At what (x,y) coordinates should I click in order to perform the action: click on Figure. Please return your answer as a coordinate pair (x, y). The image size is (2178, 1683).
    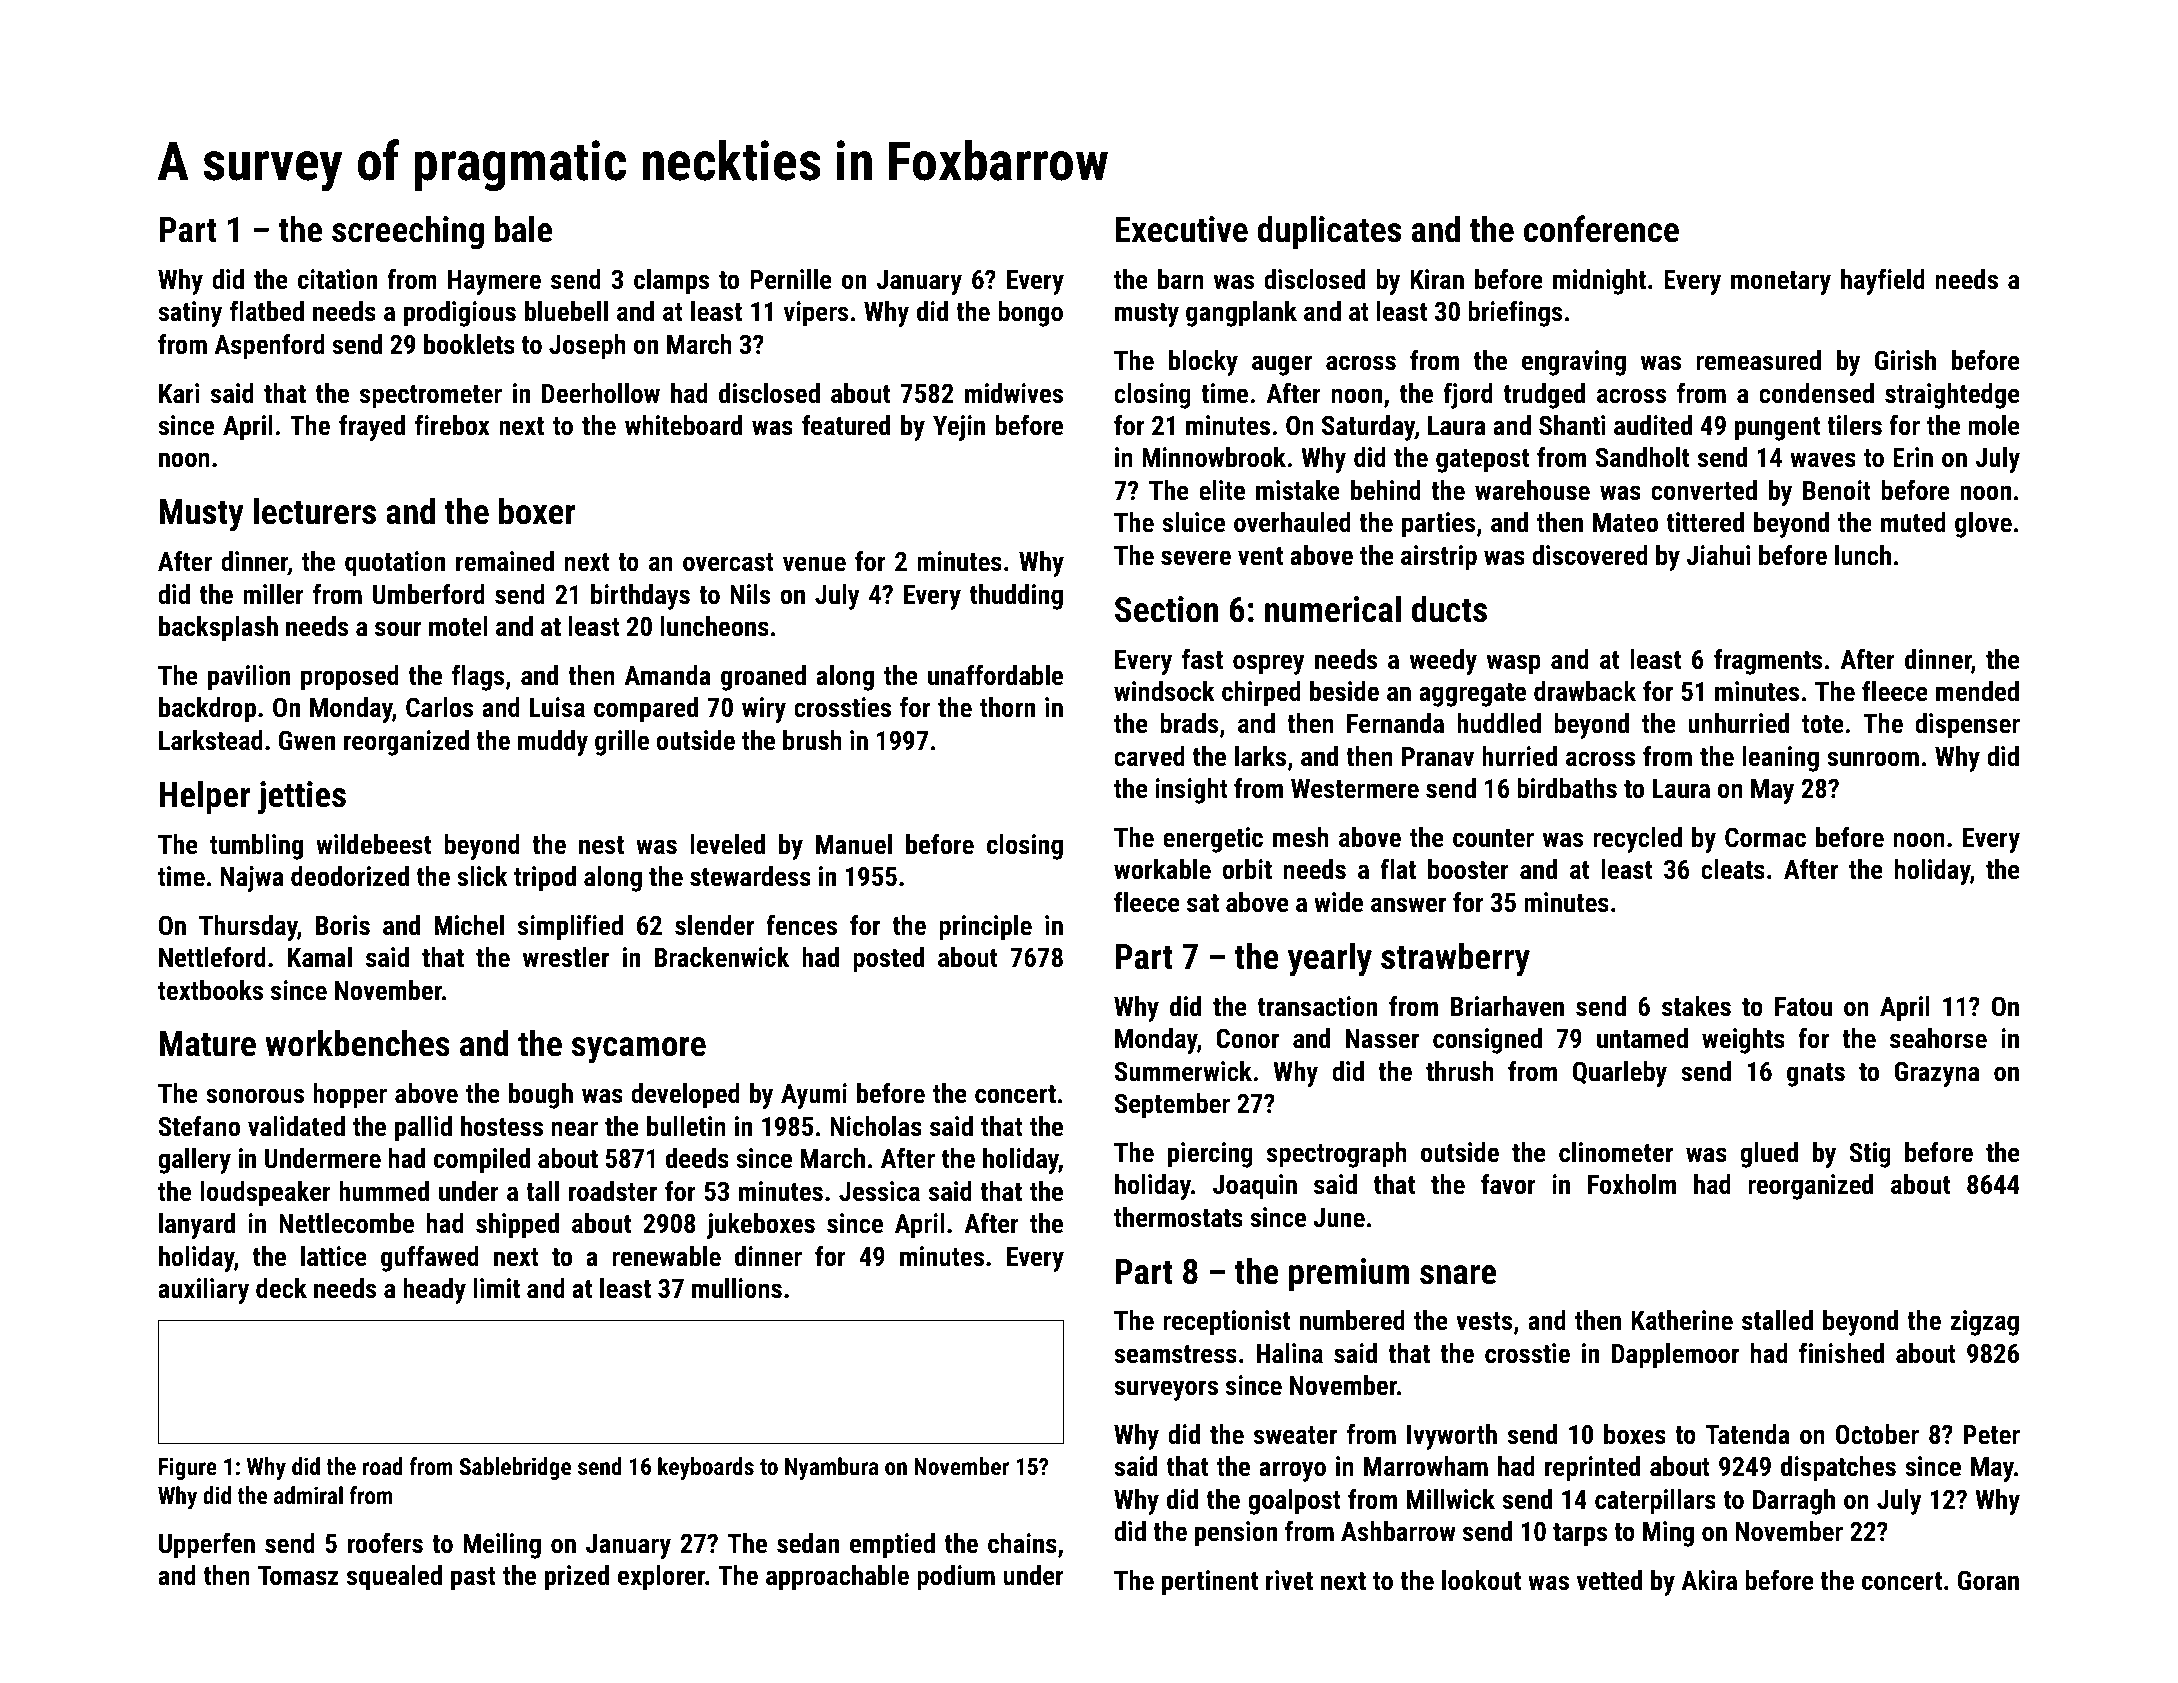
    Looking at the image, I should click on (188, 1468).
